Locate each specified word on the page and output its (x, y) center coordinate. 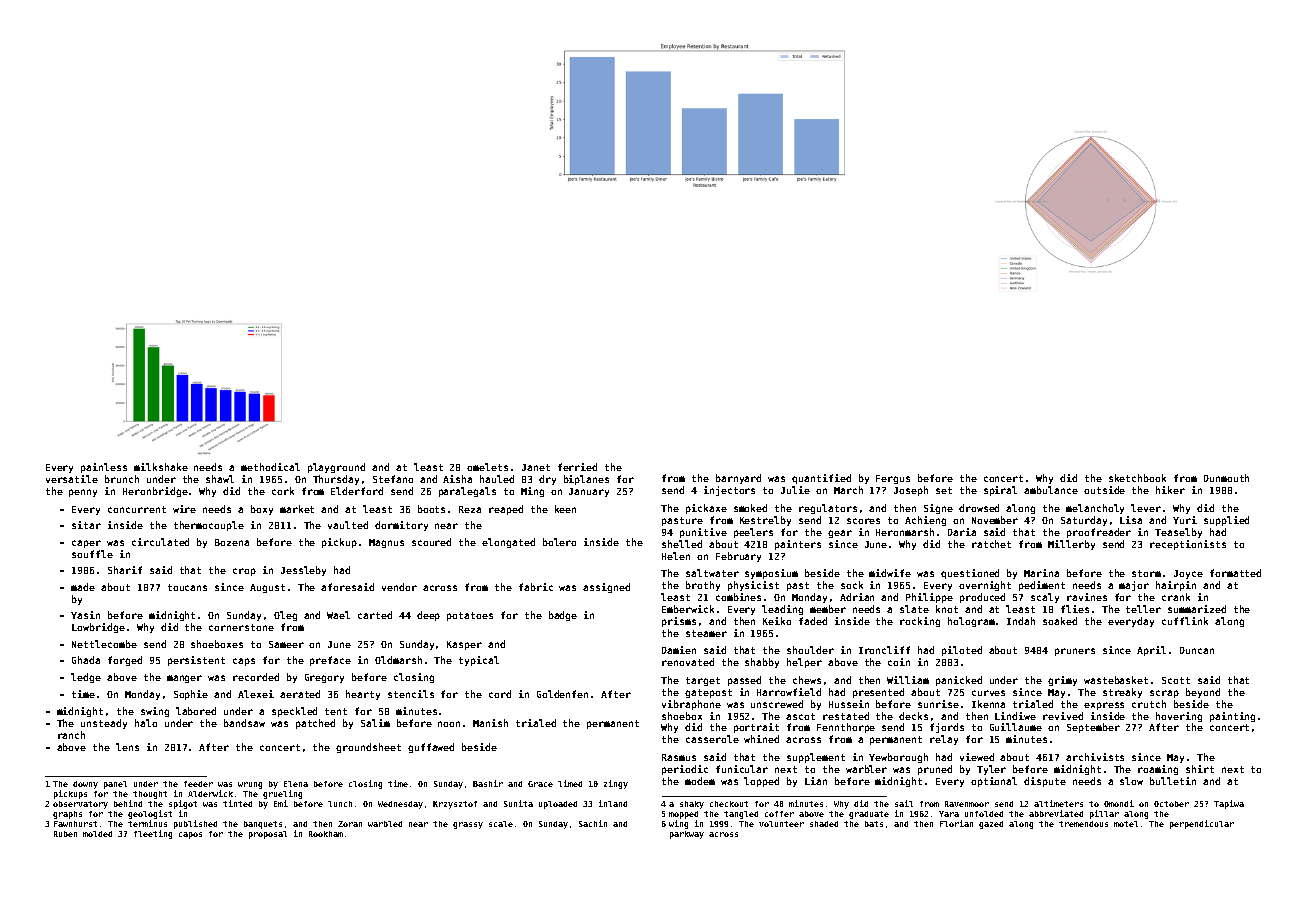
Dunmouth (1226, 478)
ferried (577, 467)
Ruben (65, 834)
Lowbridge (98, 628)
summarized (1197, 609)
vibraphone (691, 705)
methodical (270, 467)
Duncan (1197, 650)
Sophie (191, 695)
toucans (187, 587)
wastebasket (1116, 680)
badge (563, 616)
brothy (703, 586)
